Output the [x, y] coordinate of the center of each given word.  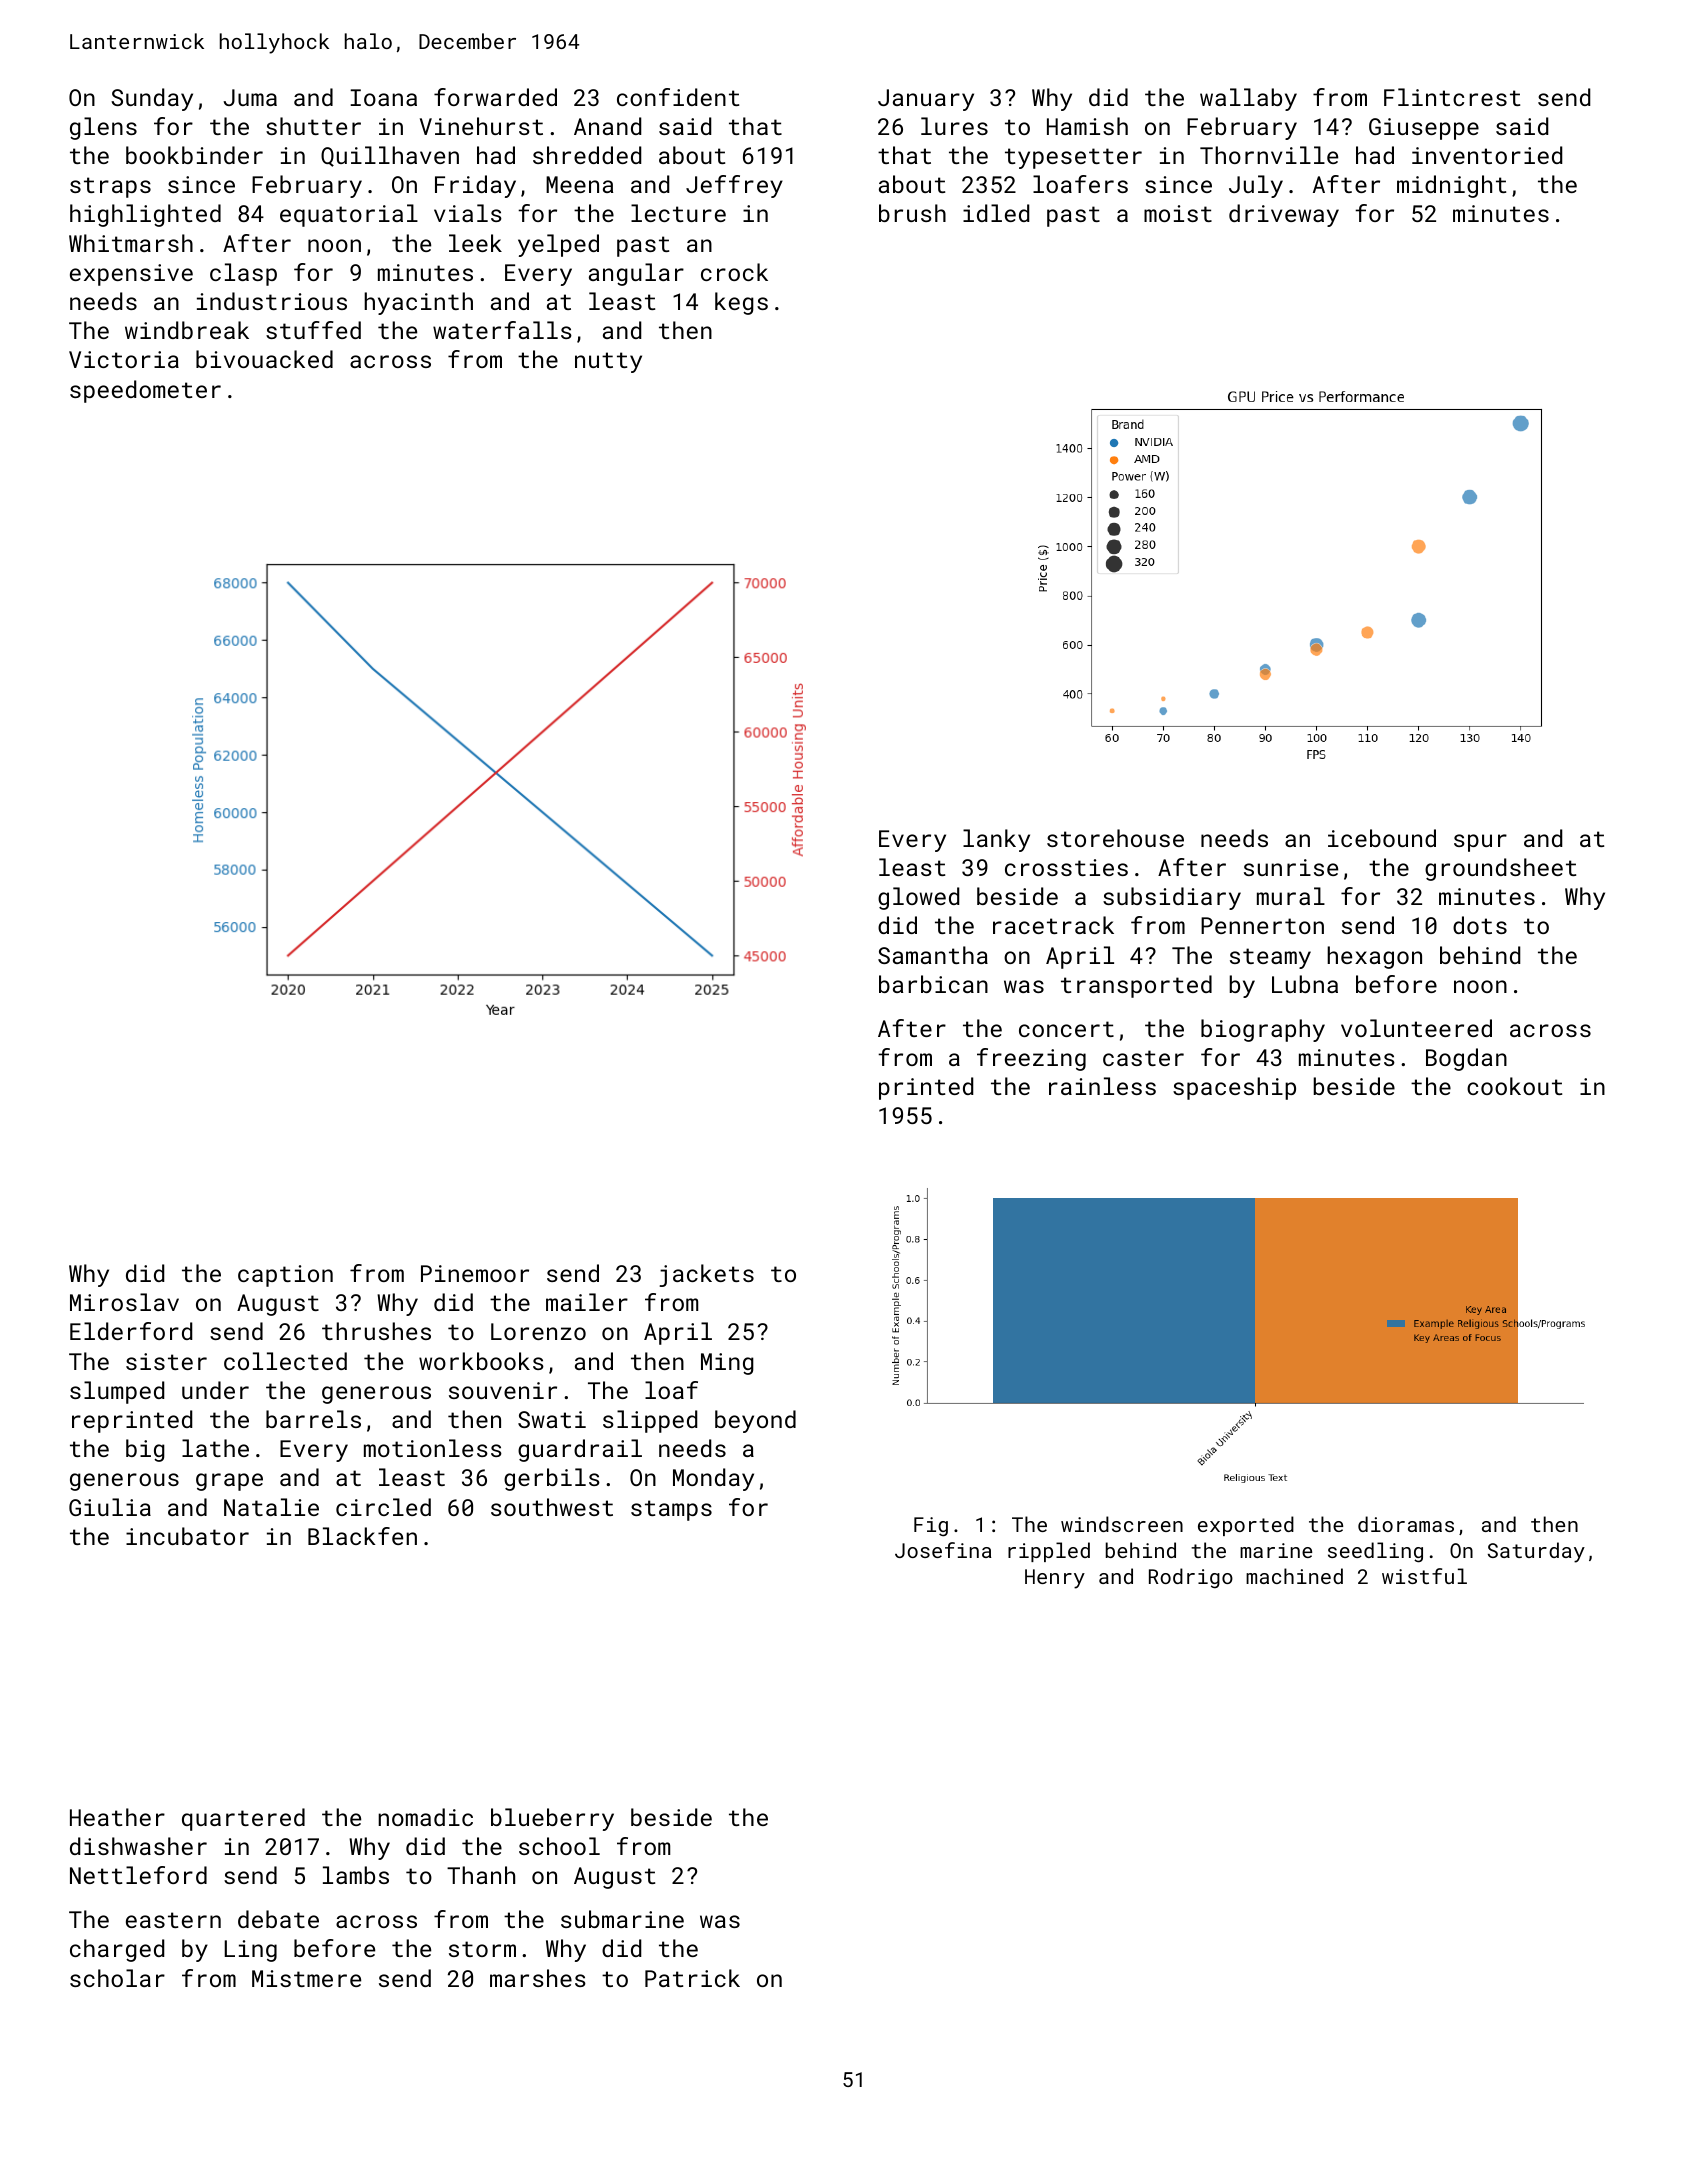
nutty [608, 362]
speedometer [145, 391]
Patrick [692, 1978]
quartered [243, 1819]
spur [1480, 843]
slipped [650, 1421]
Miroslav [124, 1302]
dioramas [1406, 1524]
